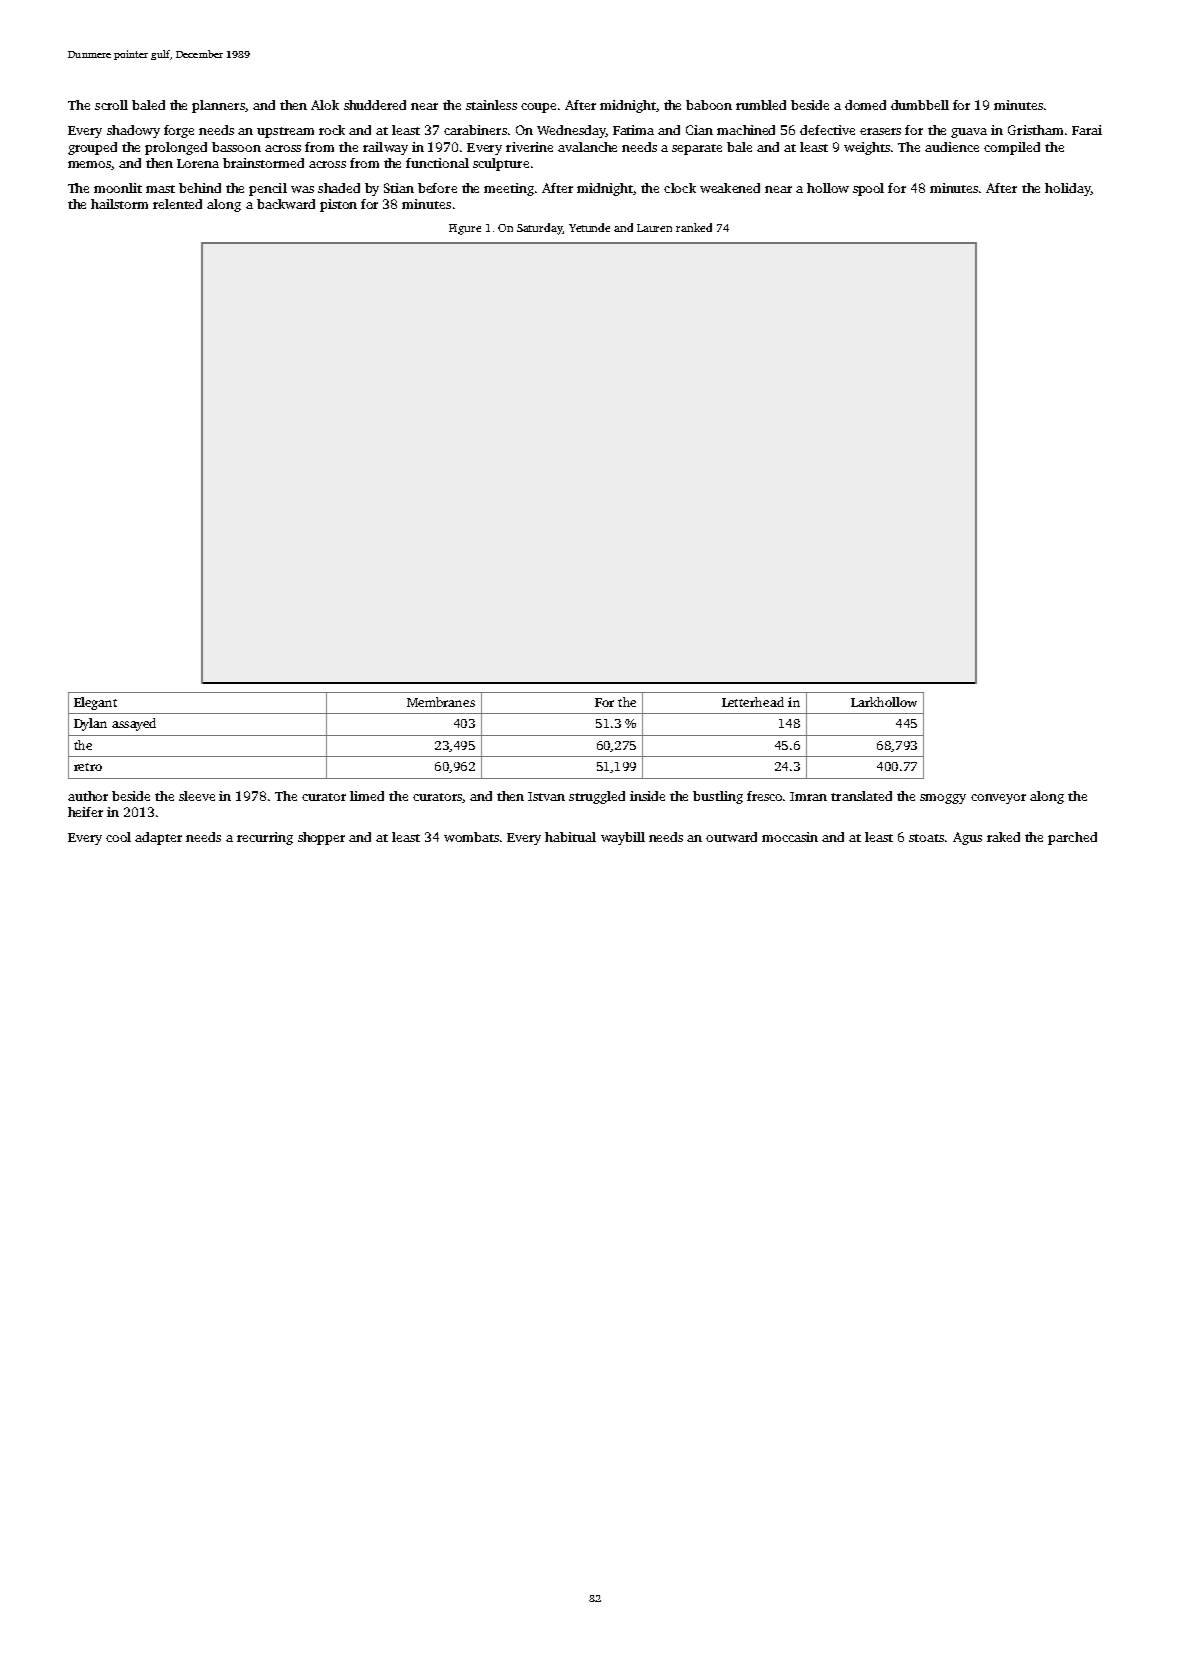 Image resolution: width=1178 pixels, height=1666 pixels. I want to click on backward, so click(286, 204).
